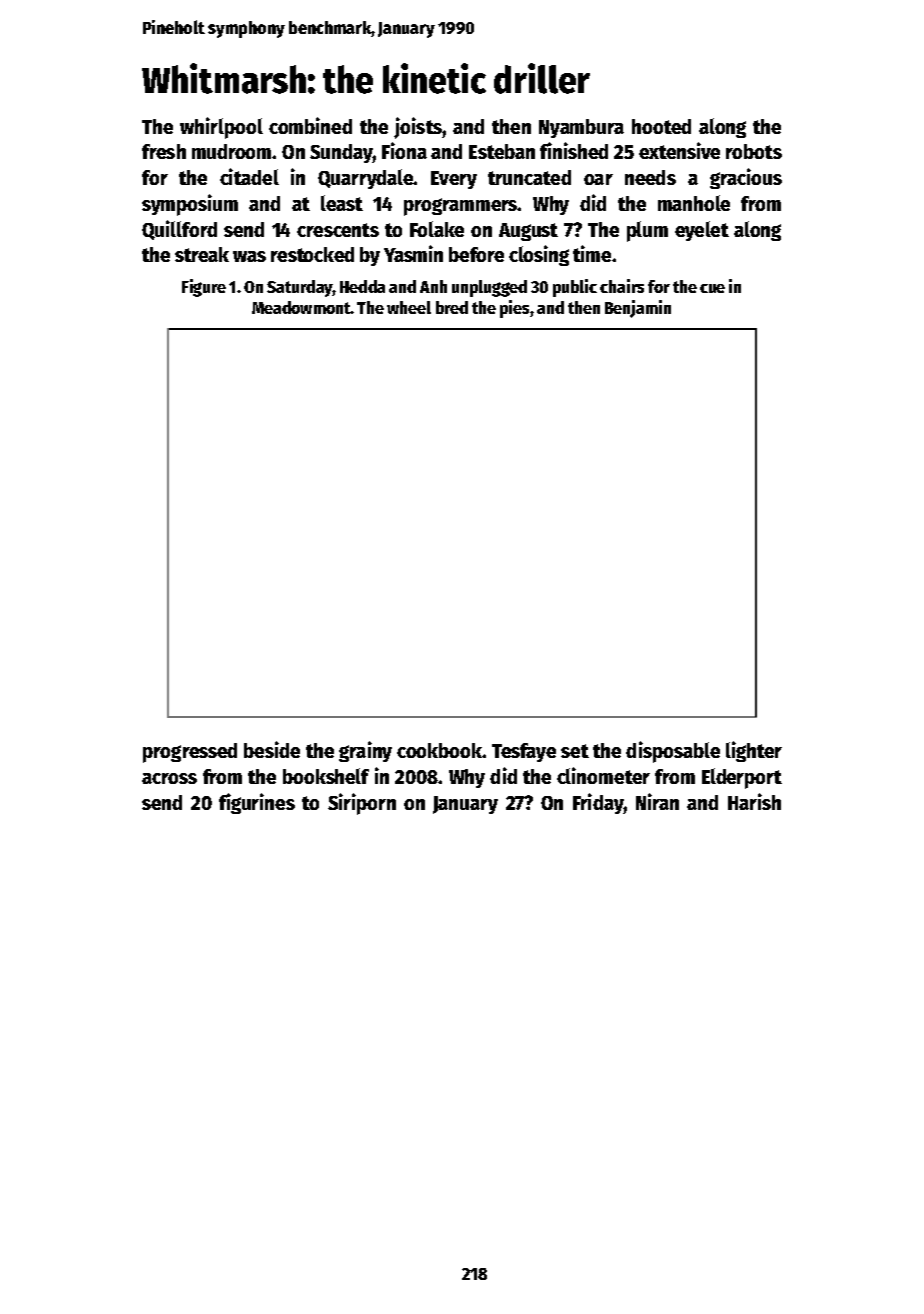  What do you see at coordinates (231, 151) in the document?
I see `mudroom` at bounding box center [231, 151].
